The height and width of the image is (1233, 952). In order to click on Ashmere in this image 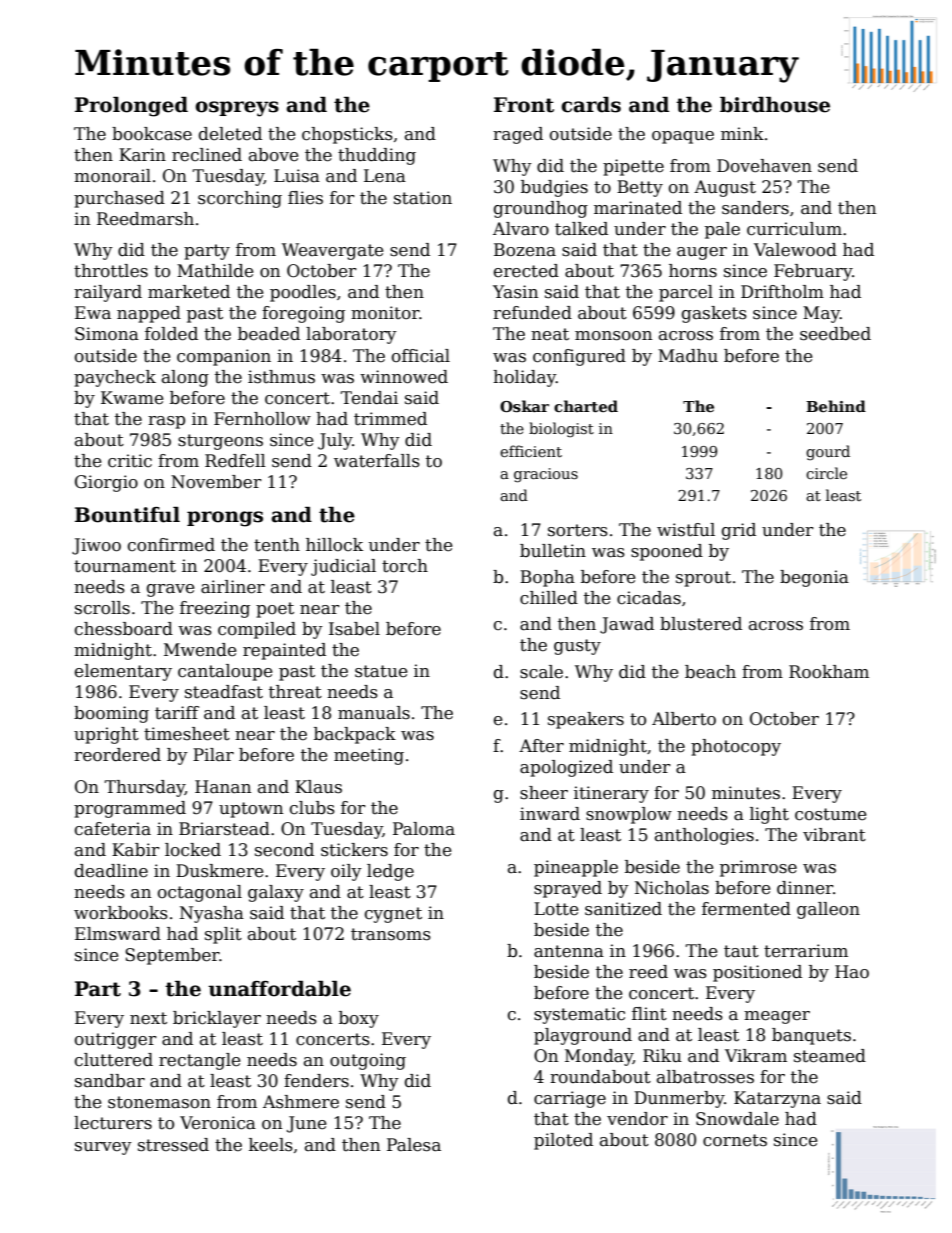, I will do `click(301, 1102)`.
